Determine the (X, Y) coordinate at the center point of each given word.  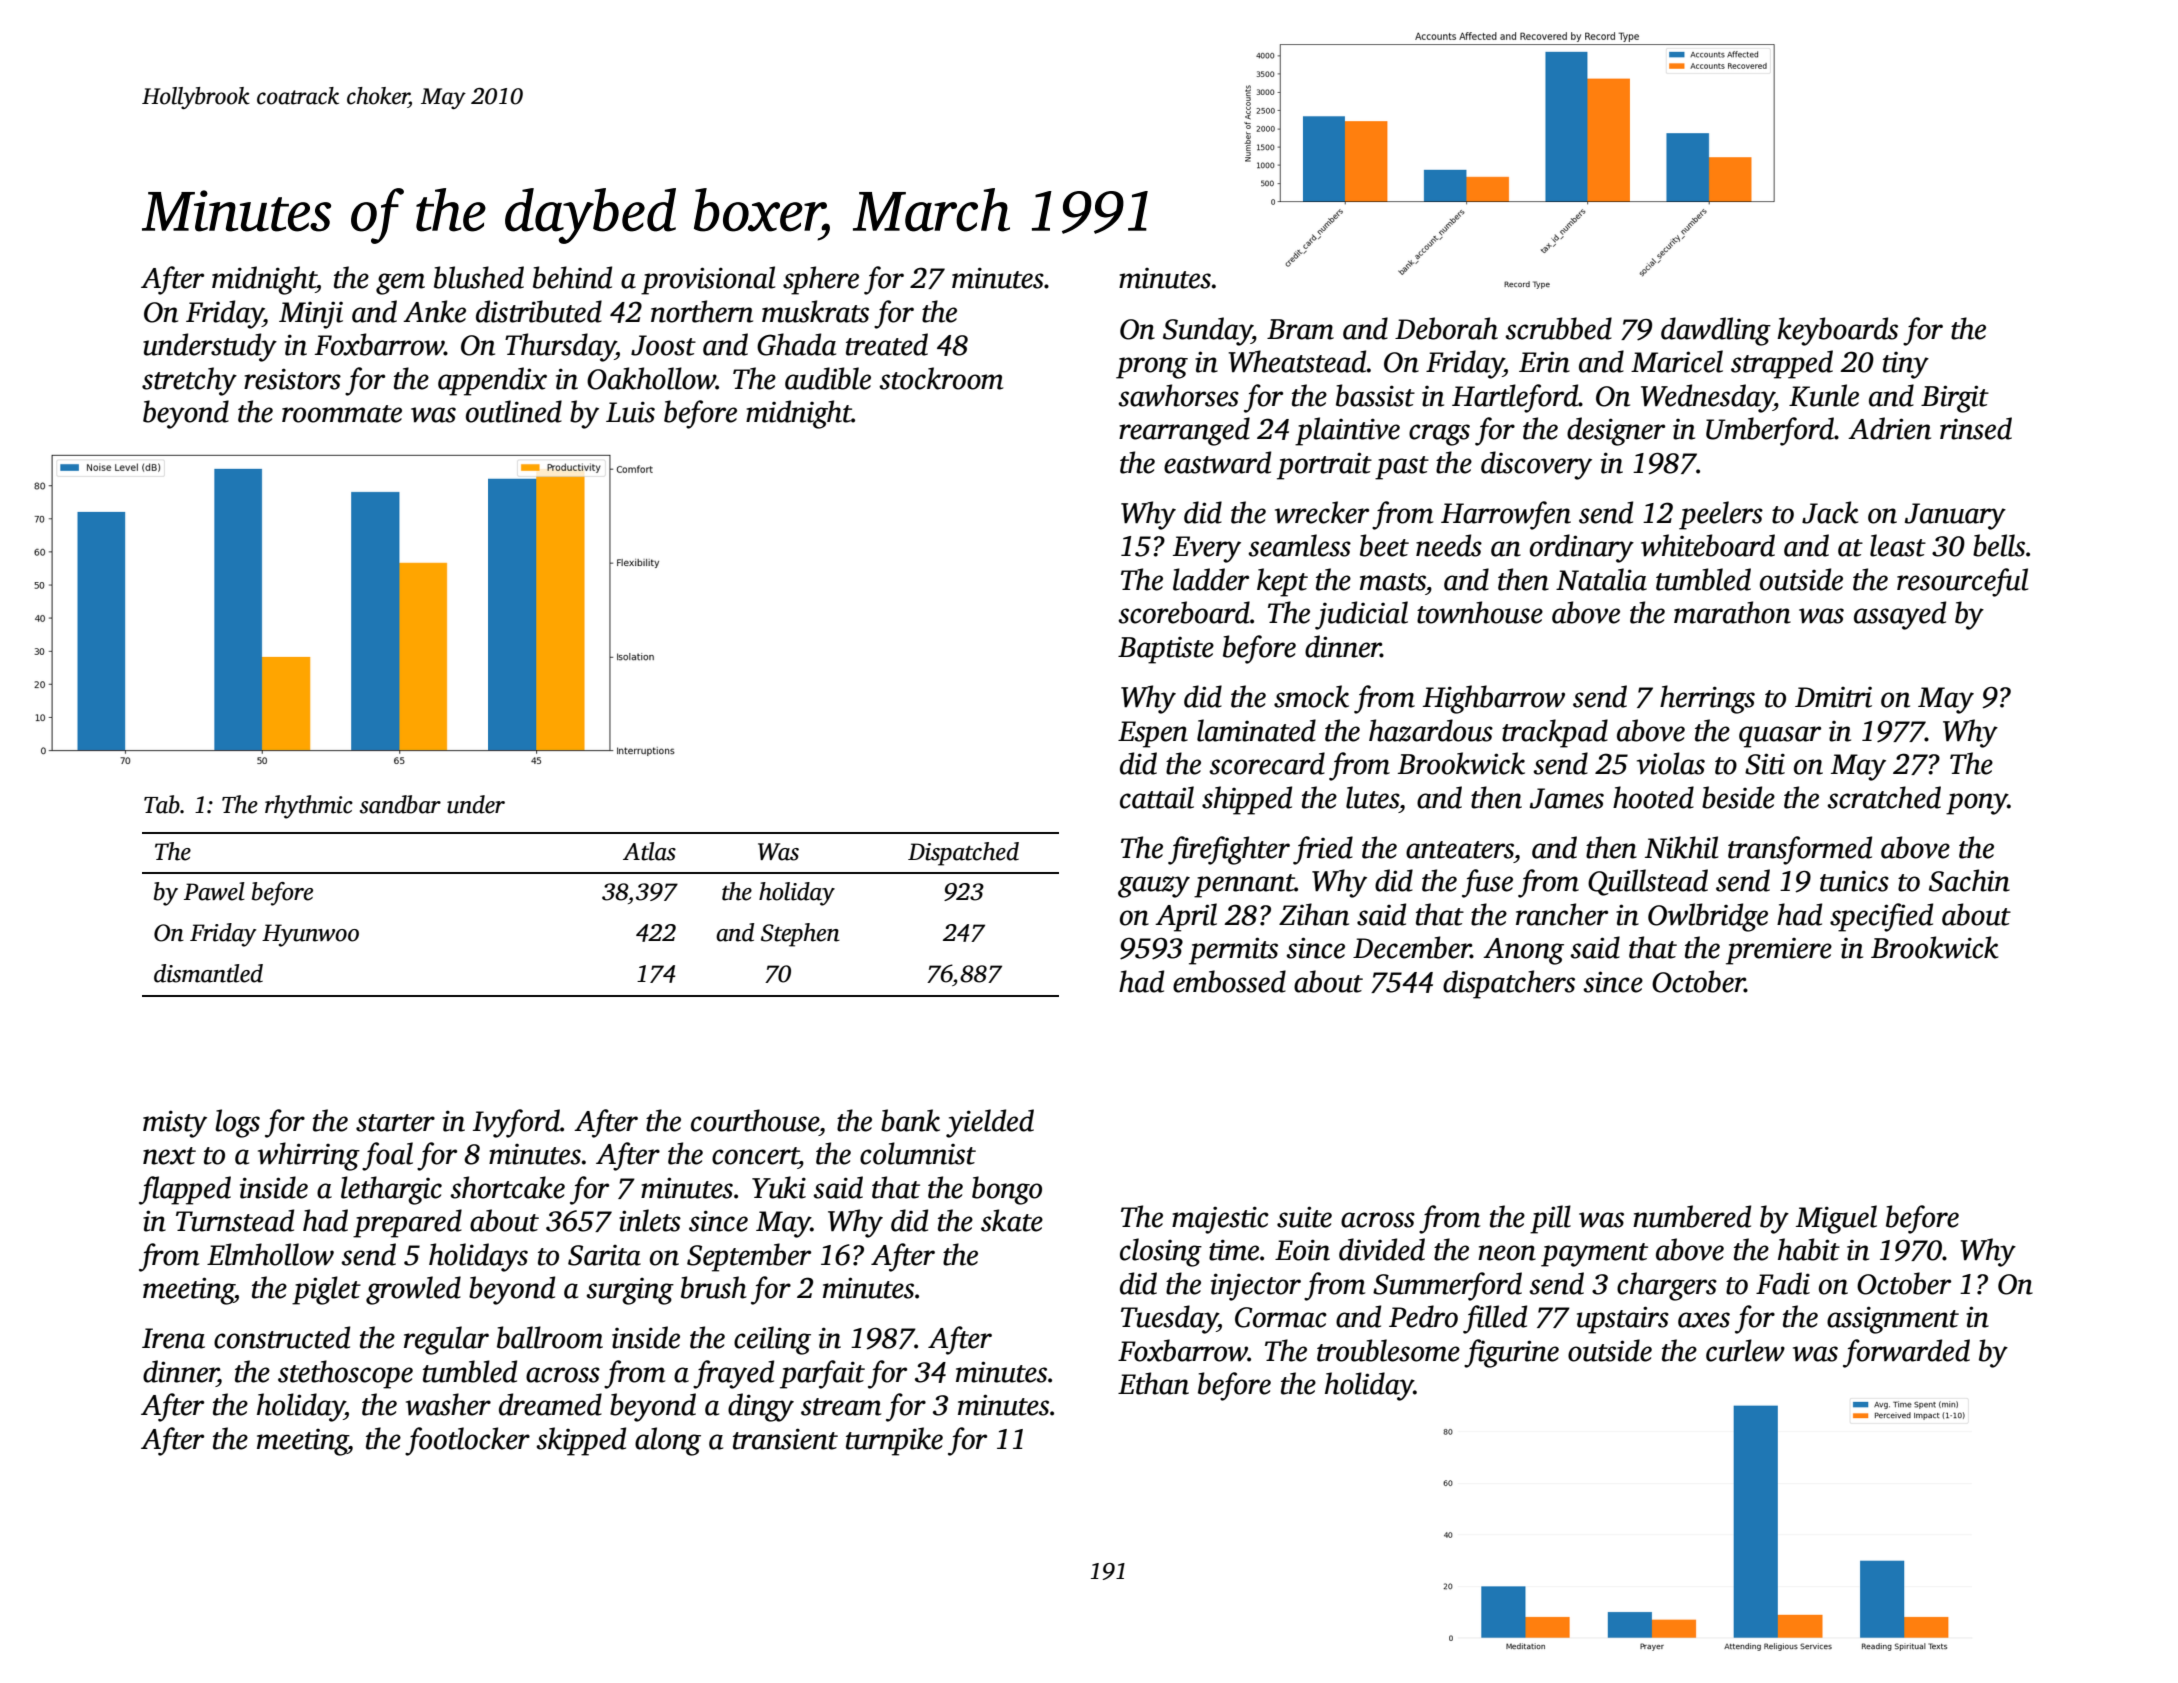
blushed (479, 277)
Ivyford (516, 1123)
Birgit (1955, 399)
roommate (342, 414)
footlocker (467, 1441)
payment (1594, 1255)
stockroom (941, 378)
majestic (1220, 1220)
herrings (1707, 699)
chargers (1667, 1286)
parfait (822, 1374)
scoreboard (1184, 612)
